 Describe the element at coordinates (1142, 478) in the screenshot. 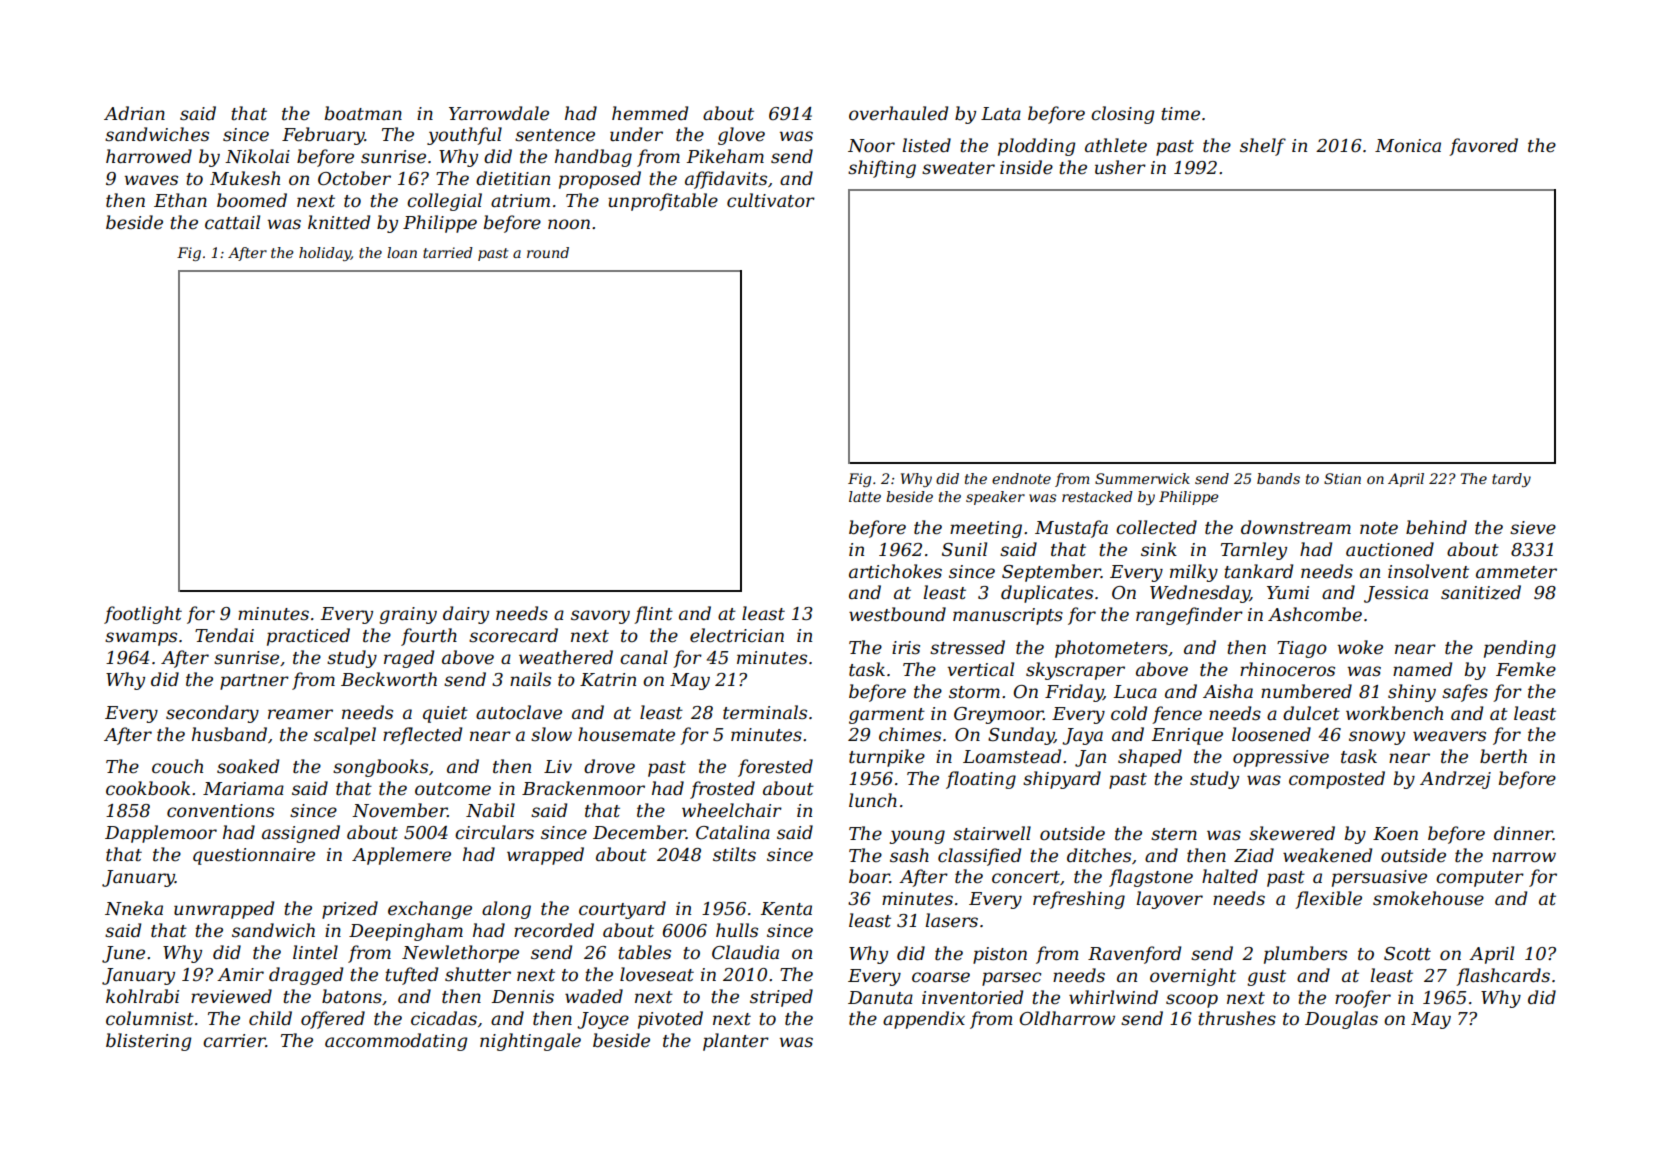

I see `Summerwick` at that location.
